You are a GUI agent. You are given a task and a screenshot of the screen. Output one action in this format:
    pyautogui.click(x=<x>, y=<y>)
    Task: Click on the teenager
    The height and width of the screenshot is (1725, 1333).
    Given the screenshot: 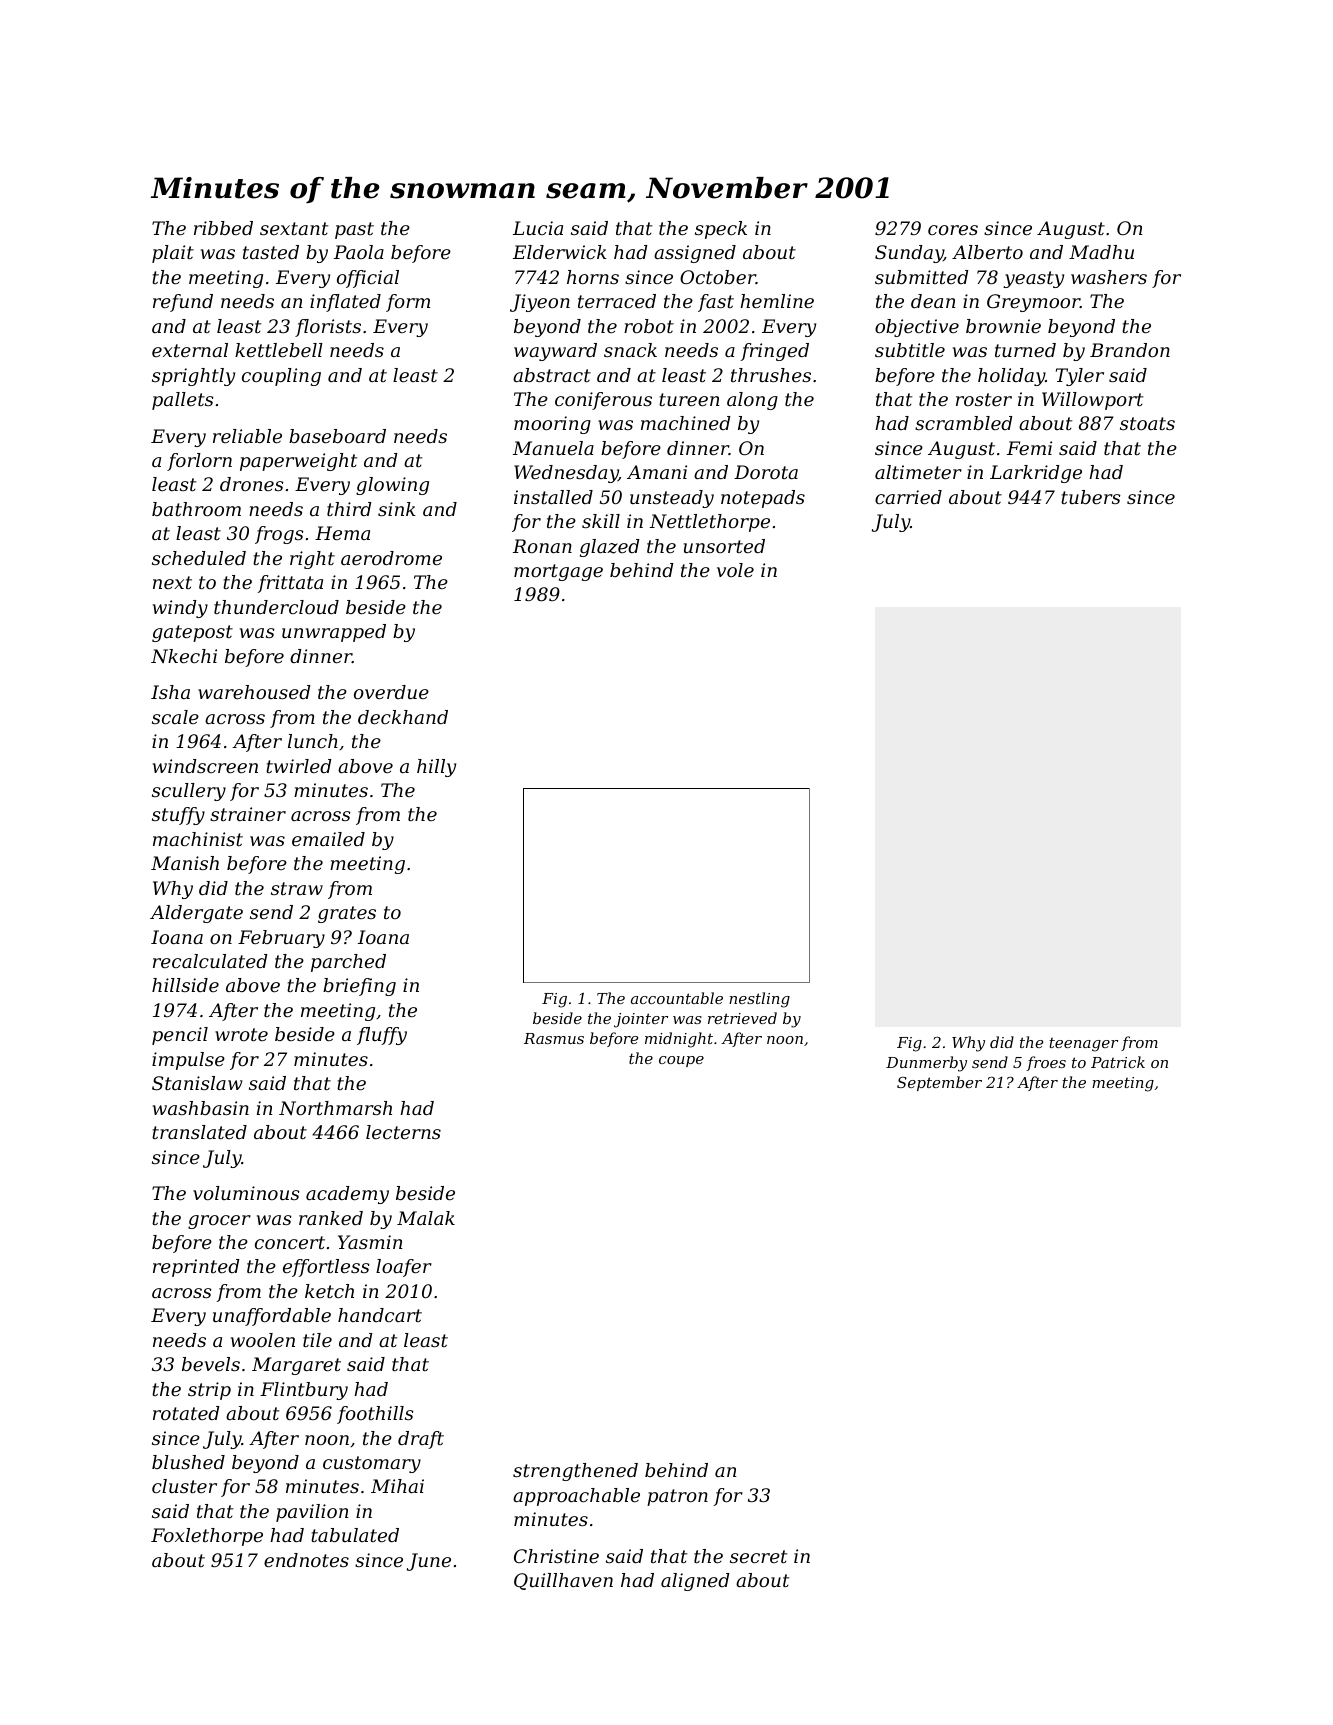 What is the action you would take?
    pyautogui.click(x=1083, y=1045)
